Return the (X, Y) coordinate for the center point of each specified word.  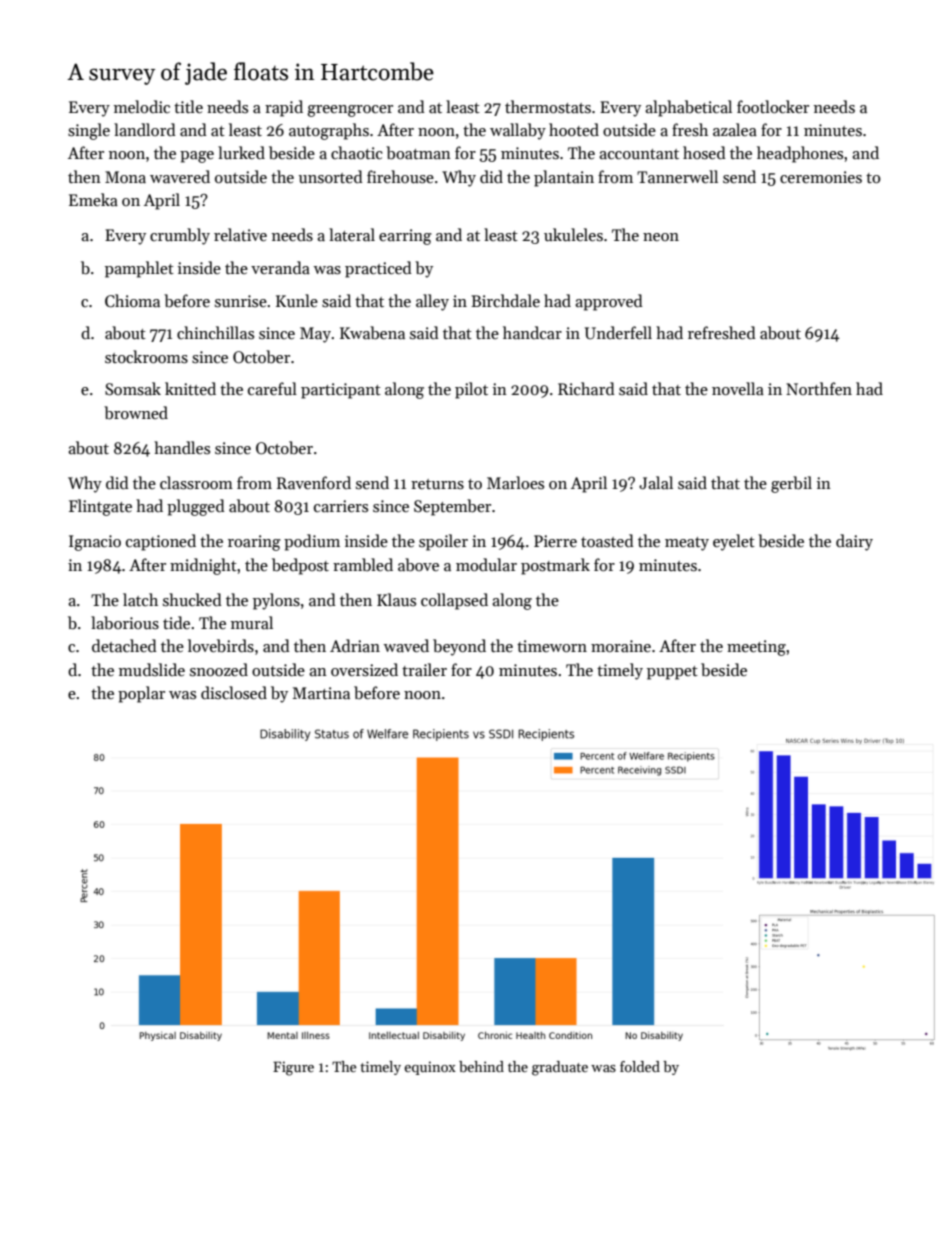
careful (272, 388)
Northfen (819, 388)
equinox (430, 1068)
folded (640, 1066)
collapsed (454, 601)
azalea (735, 129)
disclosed (234, 692)
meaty (687, 544)
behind (481, 1066)
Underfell (618, 333)
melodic (142, 106)
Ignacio (95, 543)
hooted (574, 129)
